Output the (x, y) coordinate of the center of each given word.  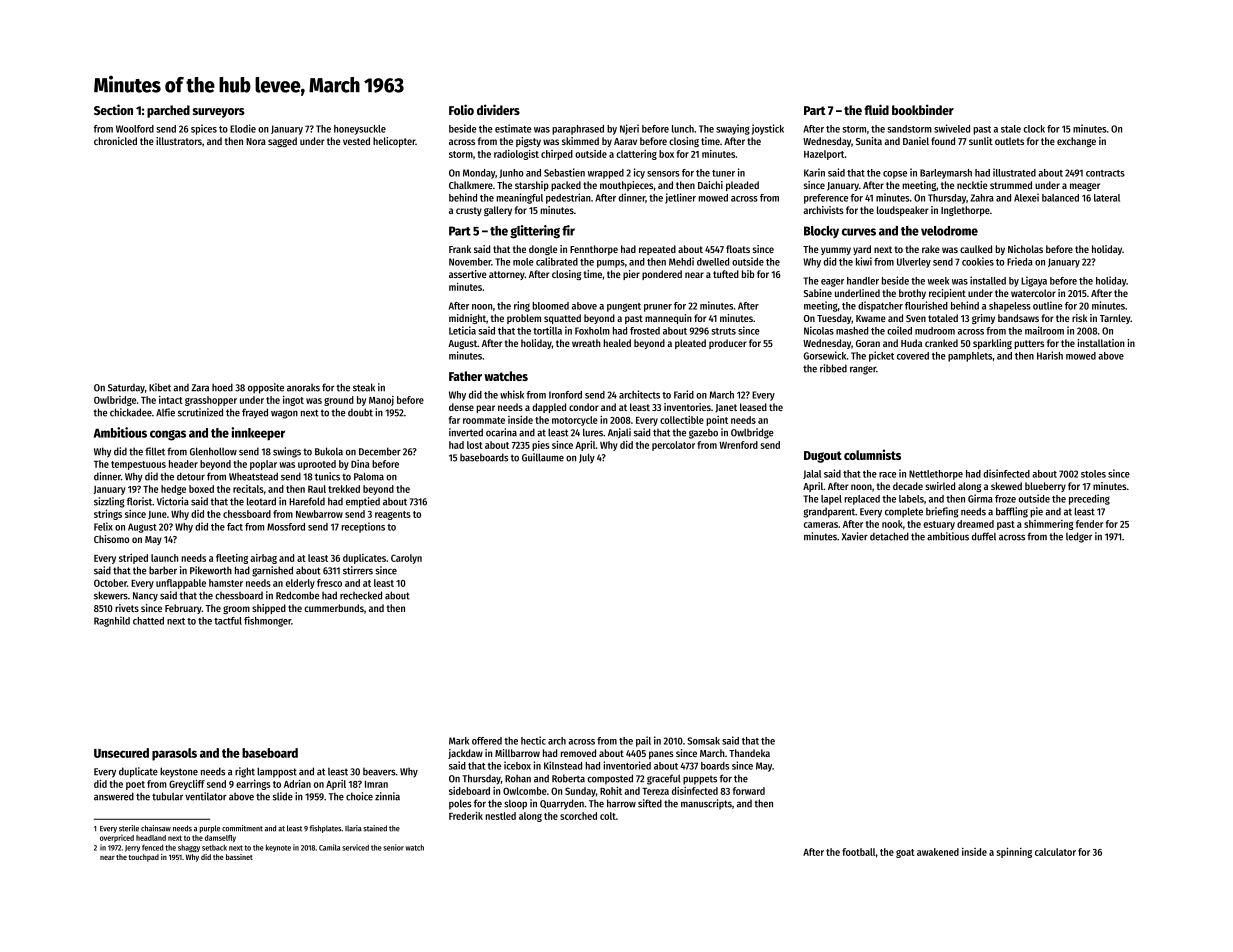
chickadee (131, 412)
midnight (467, 319)
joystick (768, 129)
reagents (393, 515)
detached (889, 536)
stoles (1093, 474)
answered (114, 796)
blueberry (1045, 487)
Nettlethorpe (936, 475)
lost (475, 445)
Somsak (703, 741)
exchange (1076, 142)
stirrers (358, 570)
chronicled (115, 141)
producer (728, 344)
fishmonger (267, 621)
